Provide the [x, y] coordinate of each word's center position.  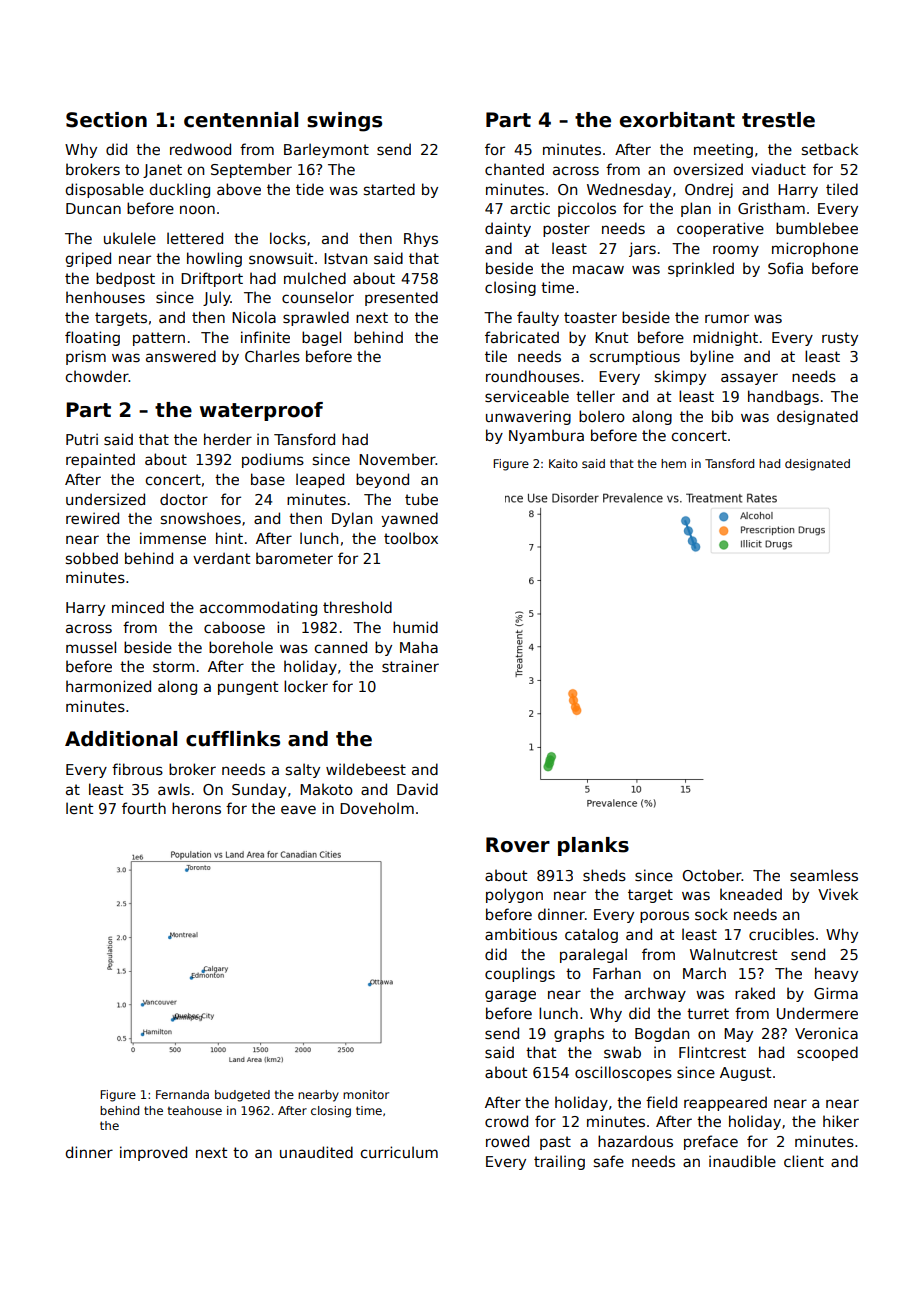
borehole [241, 647]
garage [510, 996]
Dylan [352, 519]
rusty [840, 339]
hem [673, 463]
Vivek [838, 894]
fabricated [522, 337]
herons [196, 808]
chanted [514, 169]
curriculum [399, 1152]
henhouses [105, 297]
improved [153, 1153]
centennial [241, 120]
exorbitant [677, 120]
